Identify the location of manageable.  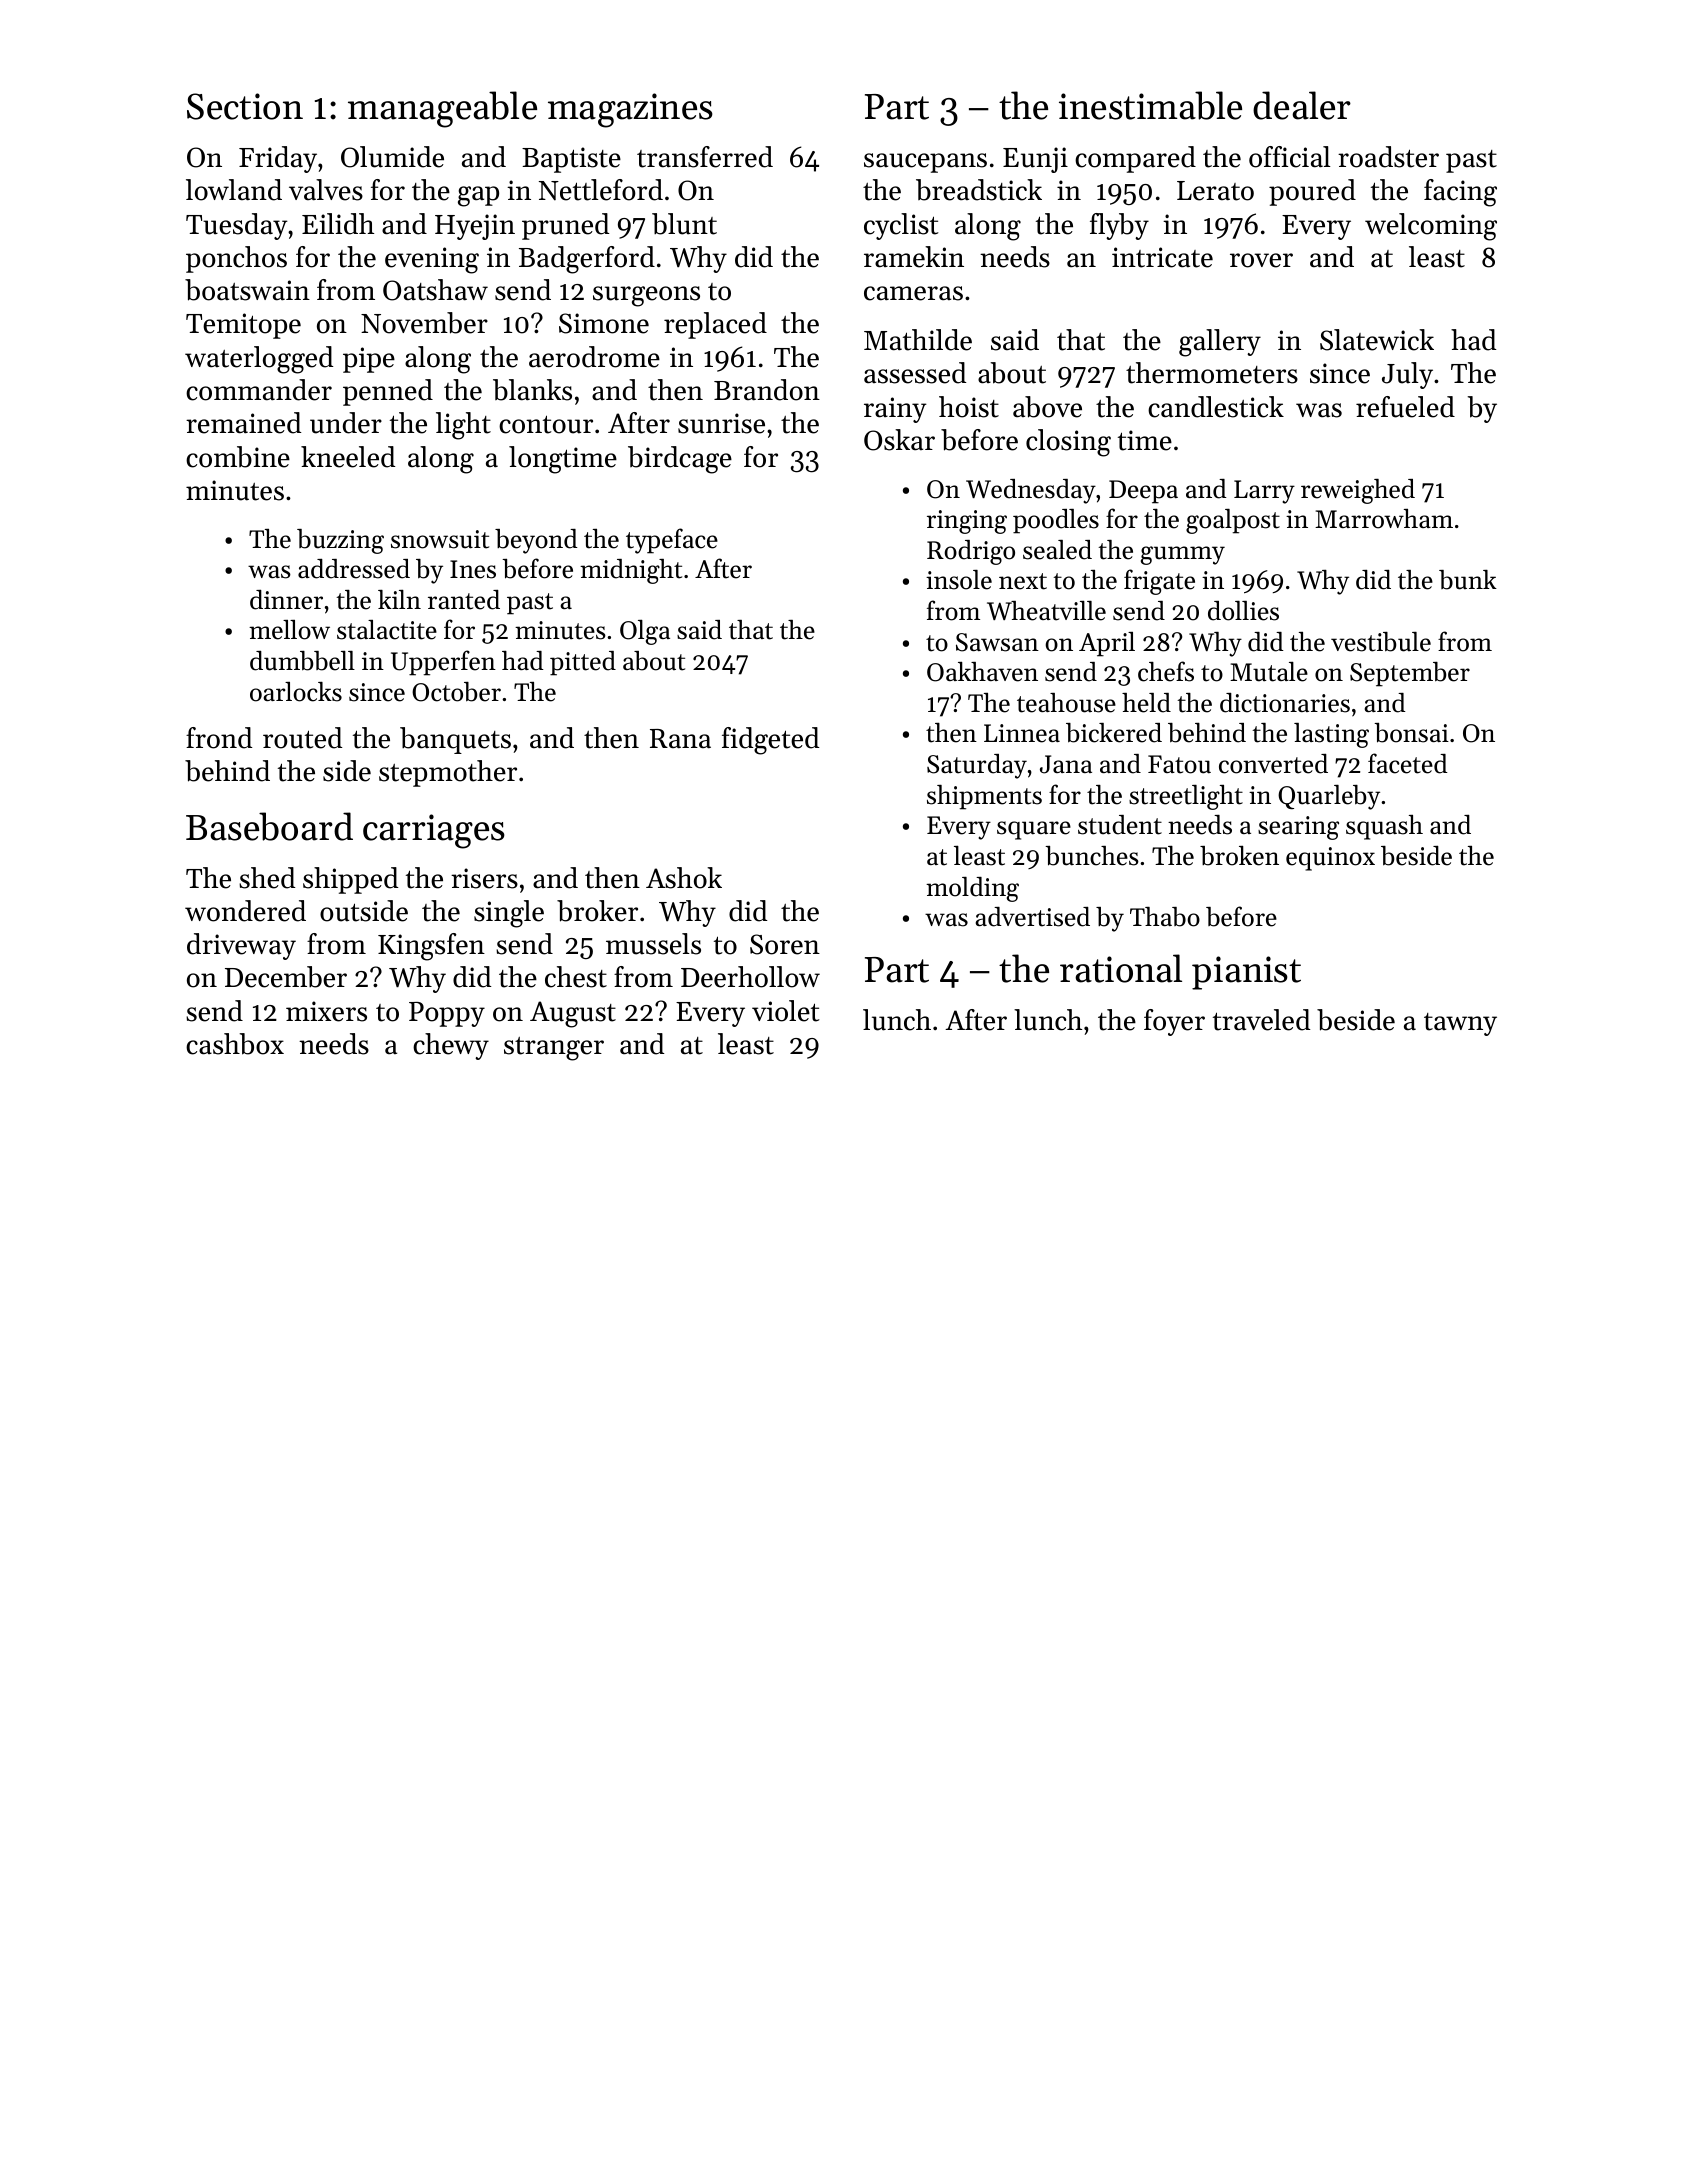
(442, 109).
